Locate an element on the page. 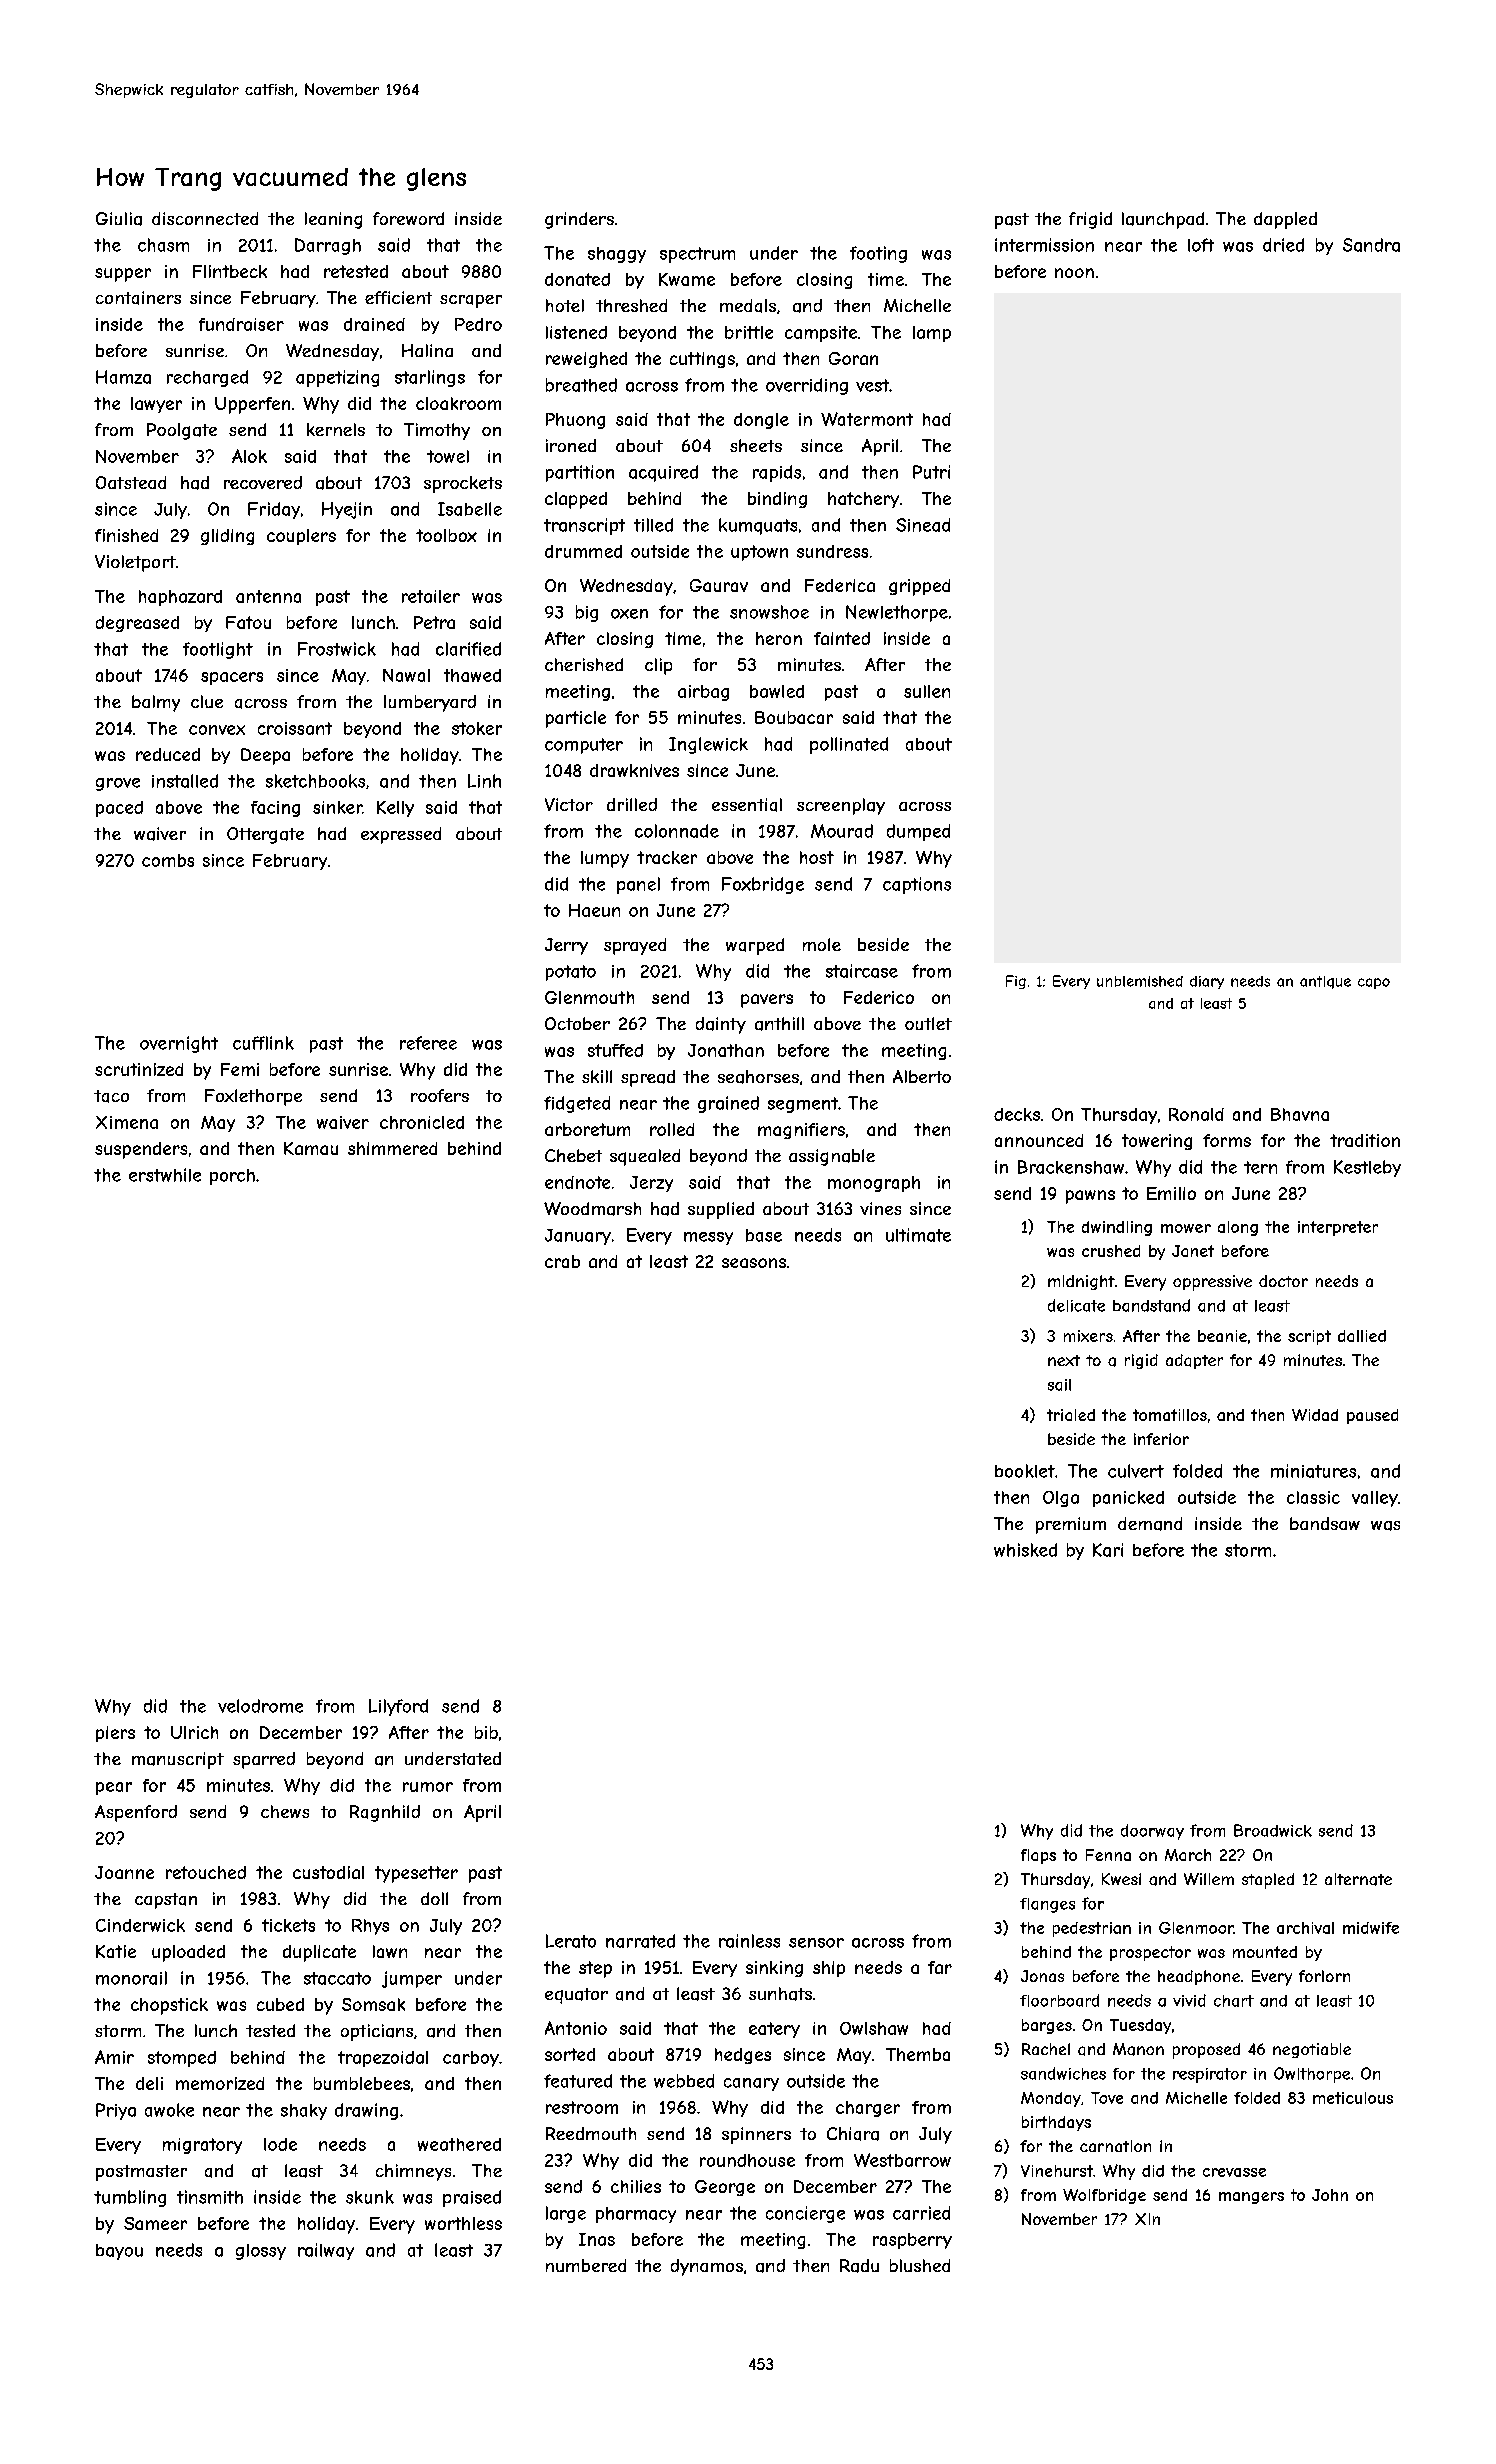 This page has width=1496, height=2464. Darragh is located at coordinates (328, 246).
